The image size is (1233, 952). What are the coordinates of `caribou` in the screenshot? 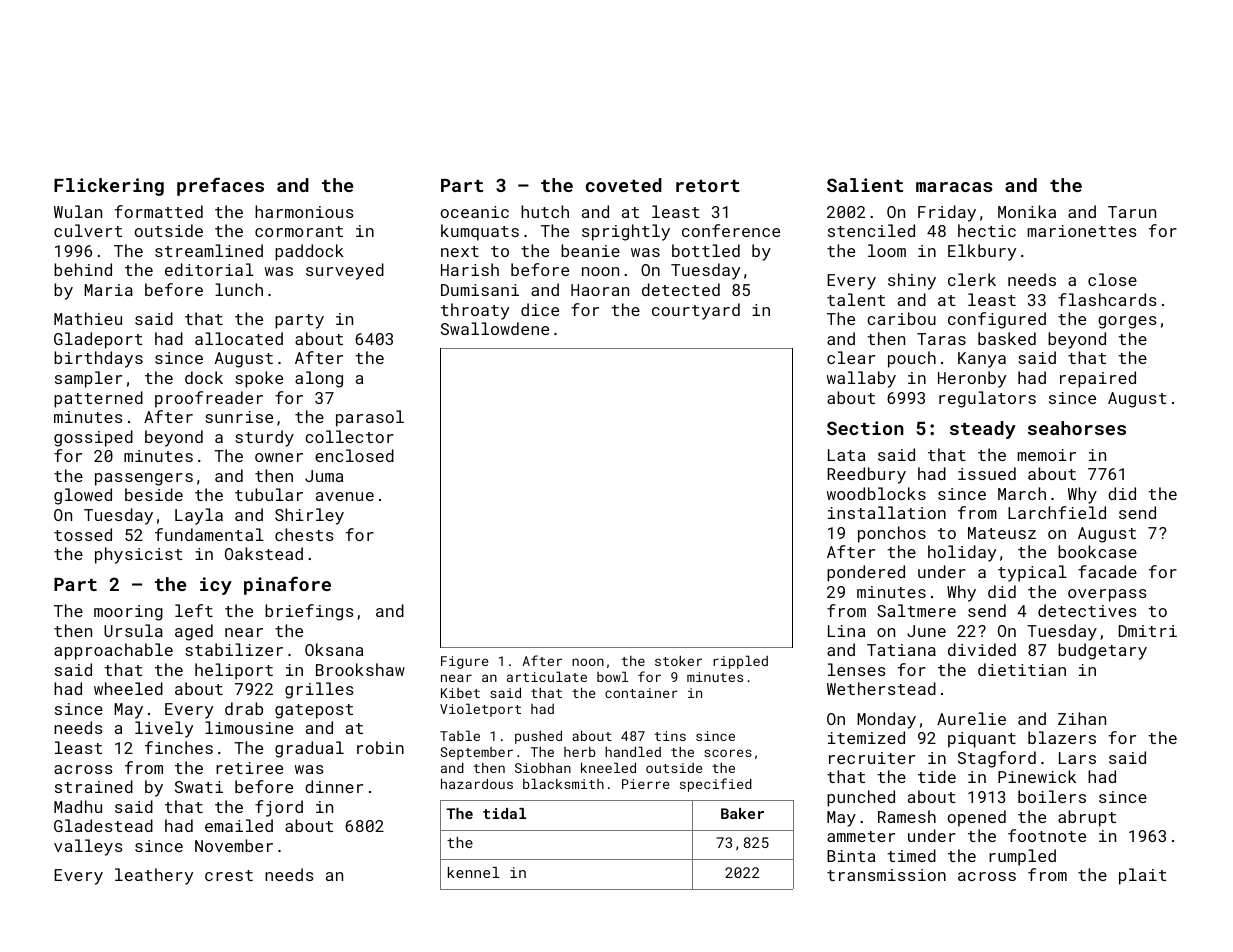 It's located at (901, 318).
